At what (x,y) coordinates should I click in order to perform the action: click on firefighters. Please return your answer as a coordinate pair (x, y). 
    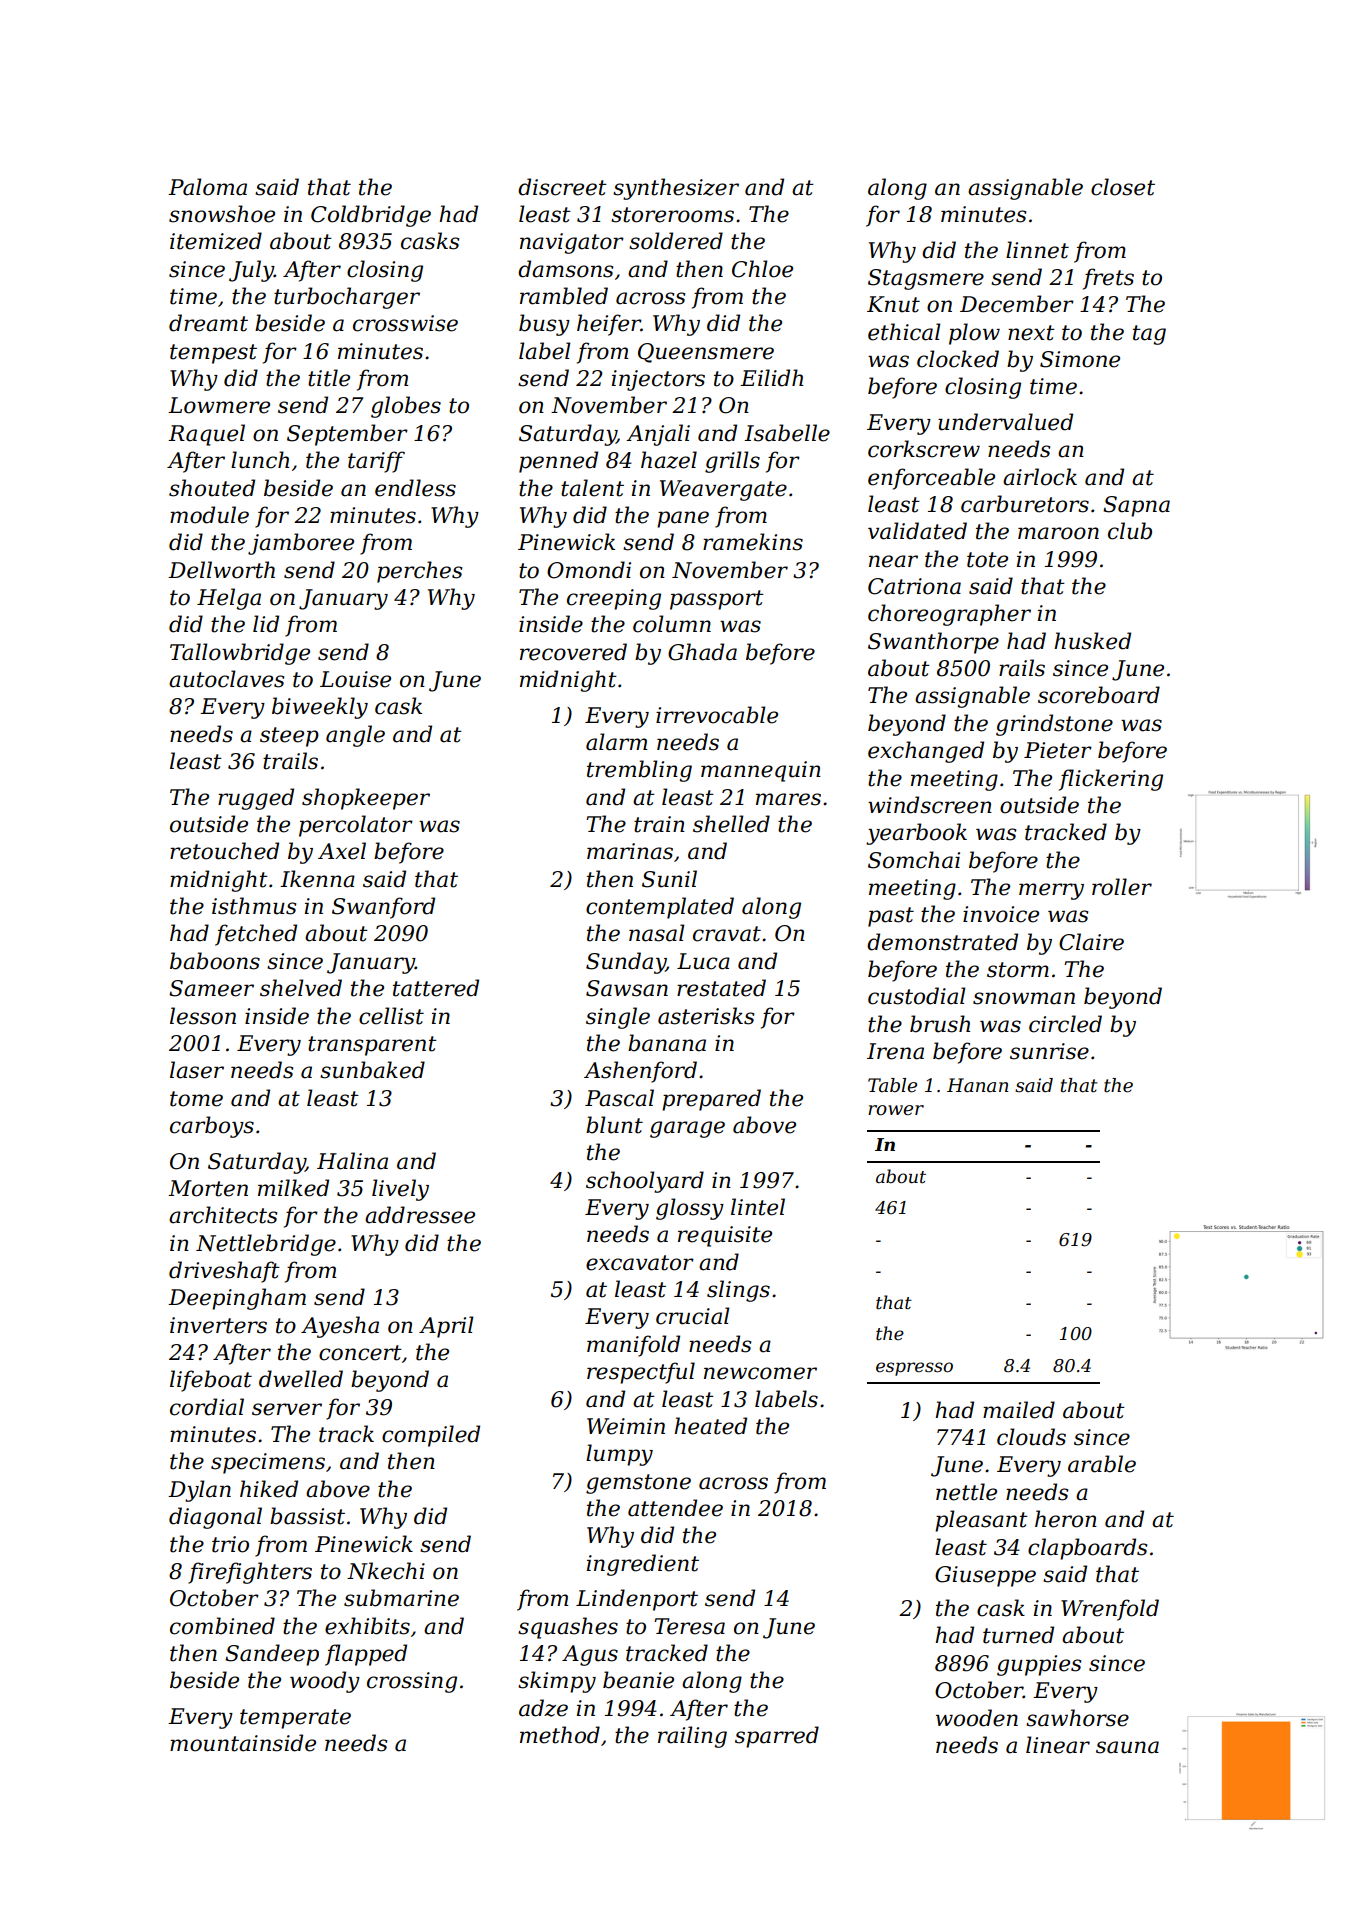
    Looking at the image, I should click on (250, 1573).
